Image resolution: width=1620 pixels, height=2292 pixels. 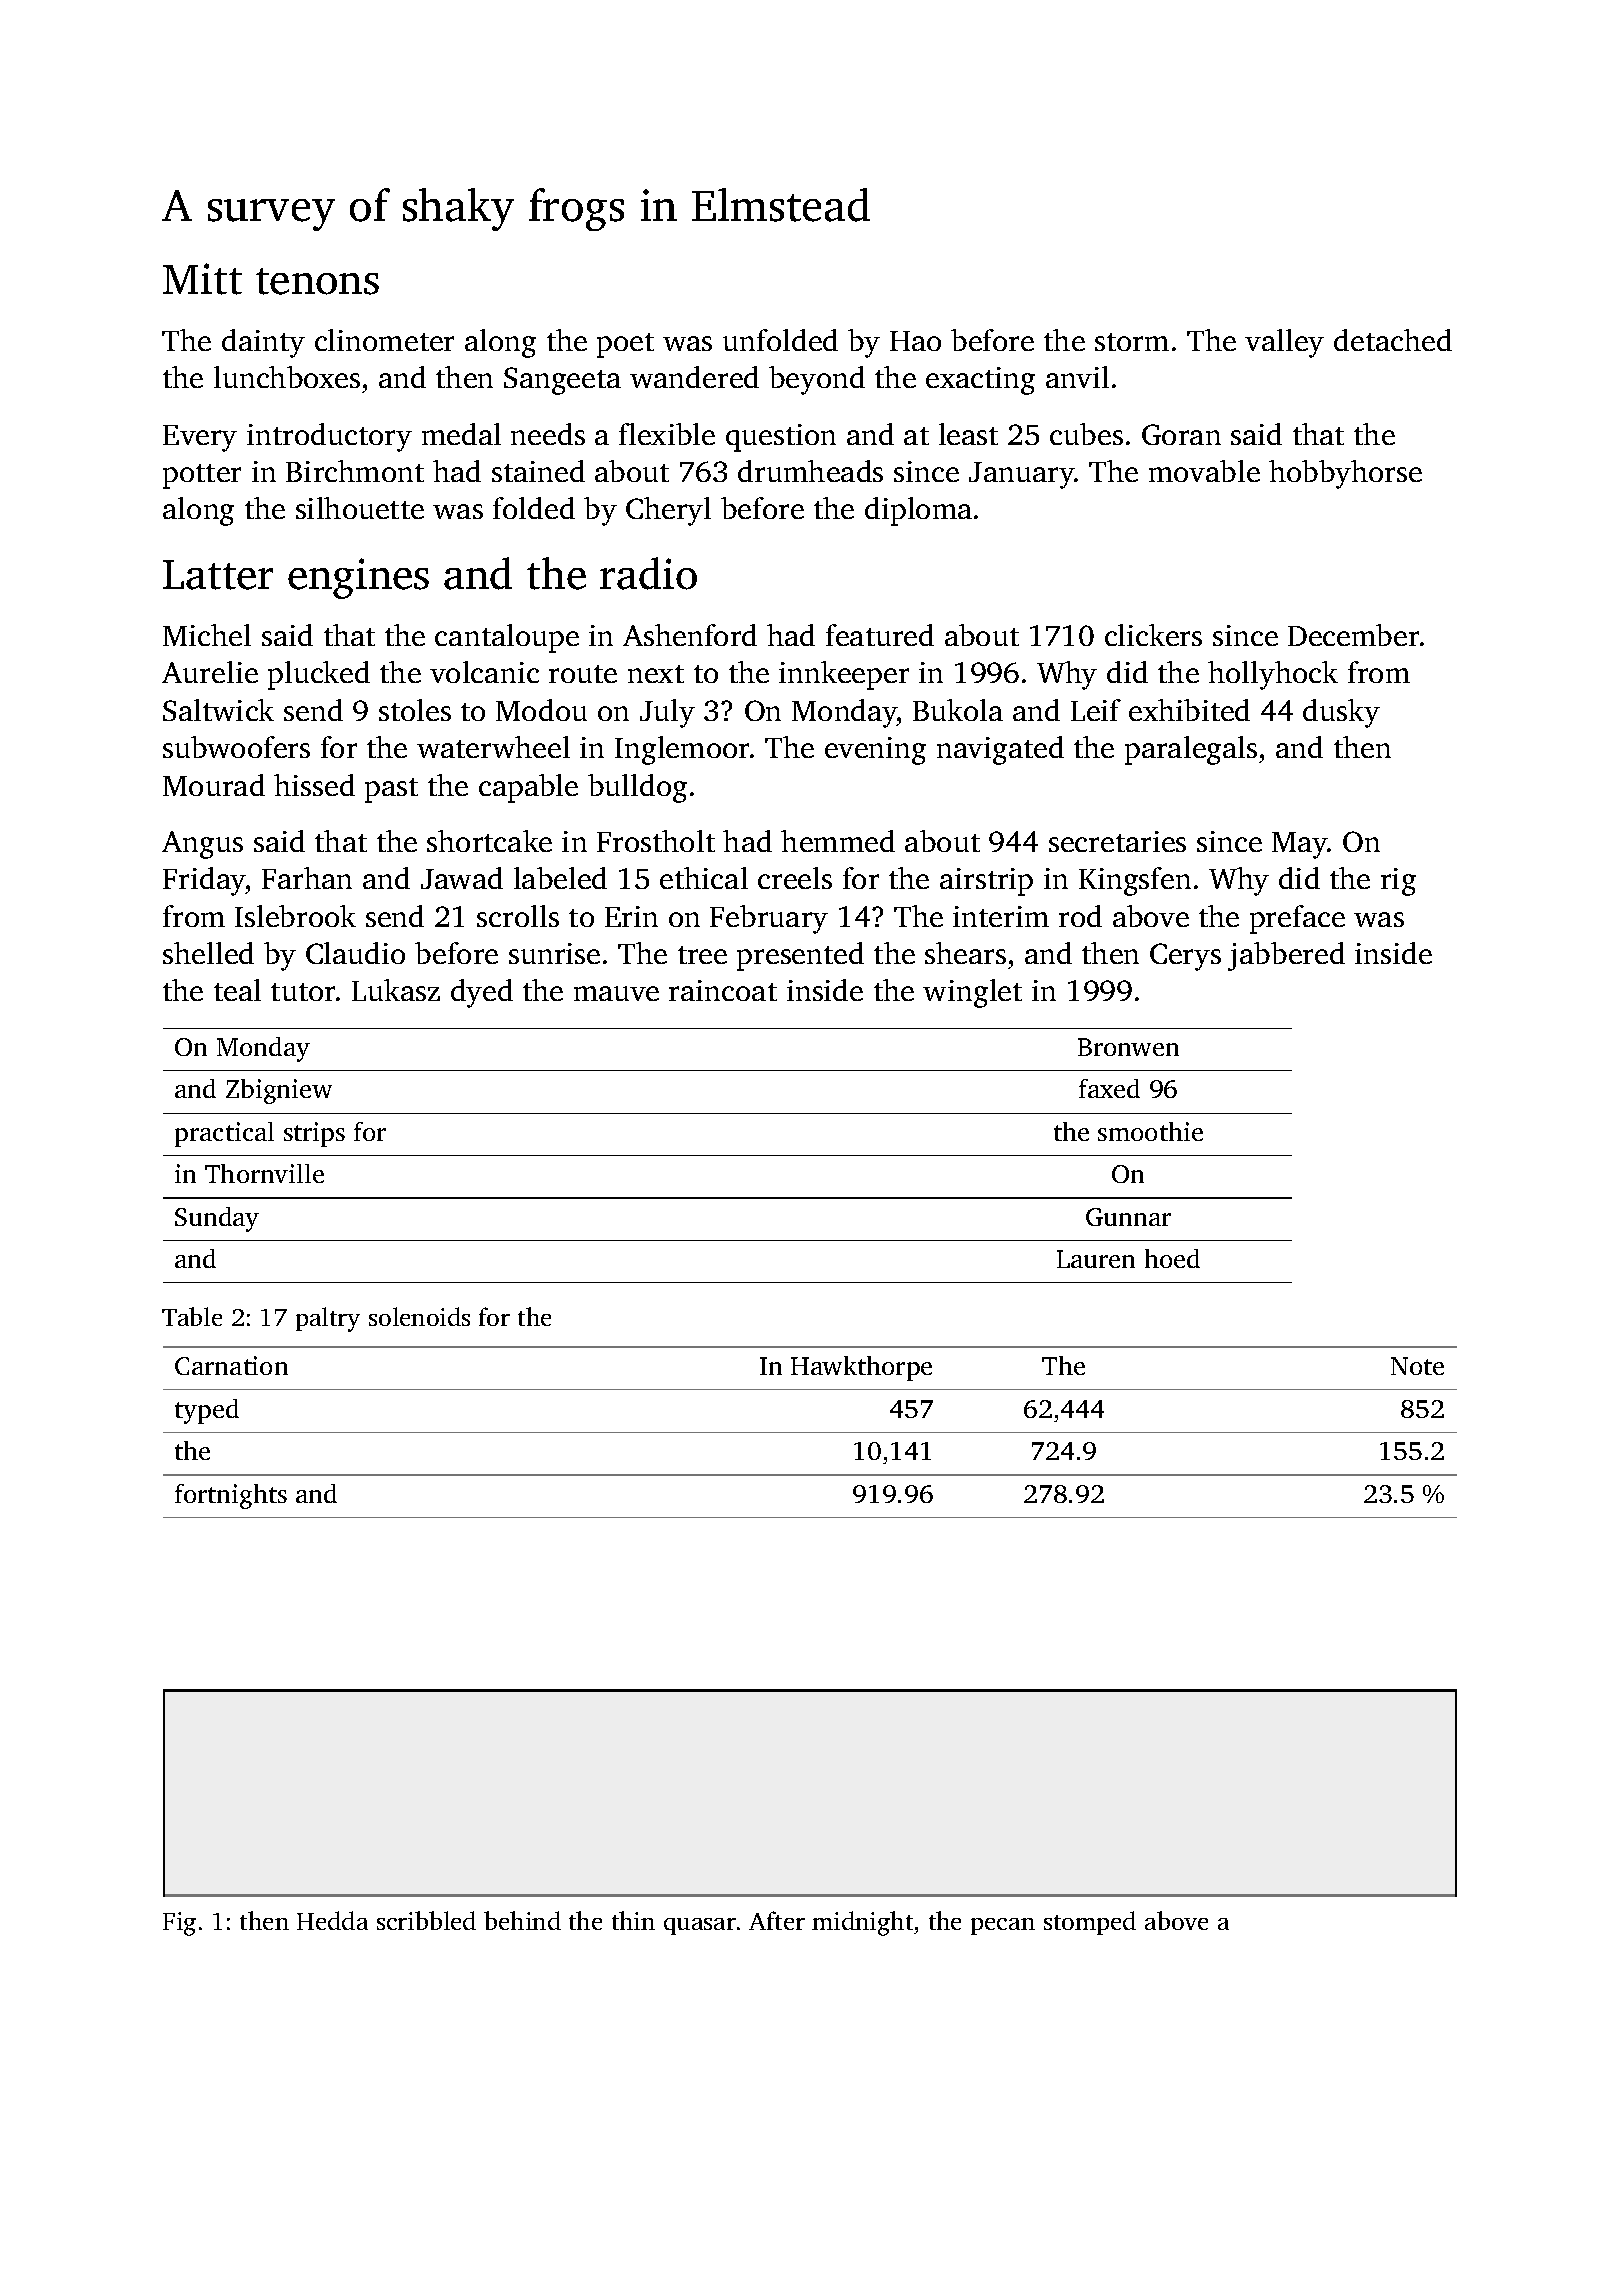 What do you see at coordinates (704, 878) in the image?
I see `ethical` at bounding box center [704, 878].
